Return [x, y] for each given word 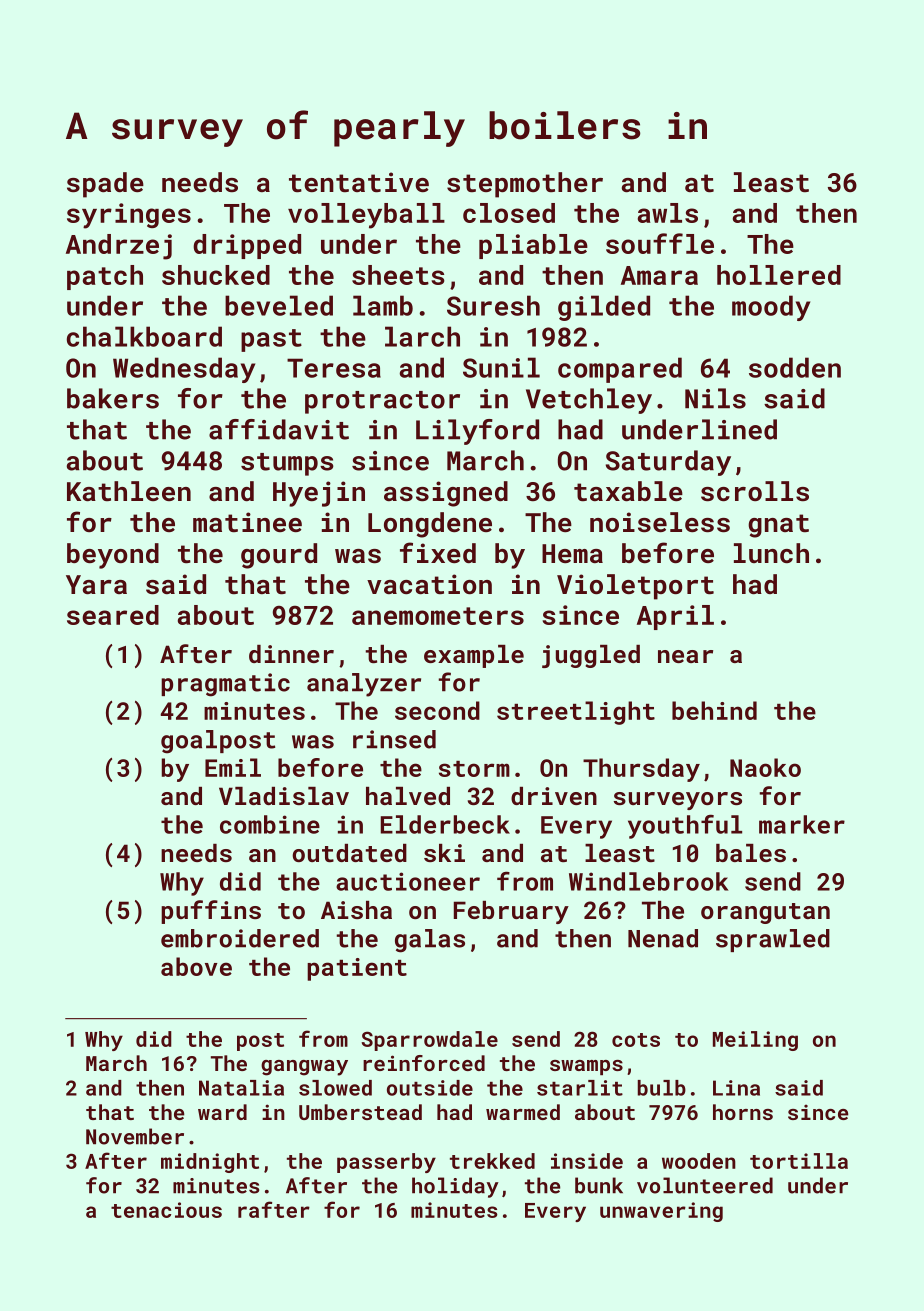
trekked [492, 1161]
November [135, 1136]
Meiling [755, 1041]
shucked [216, 275]
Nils [715, 398]
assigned [446, 494]
